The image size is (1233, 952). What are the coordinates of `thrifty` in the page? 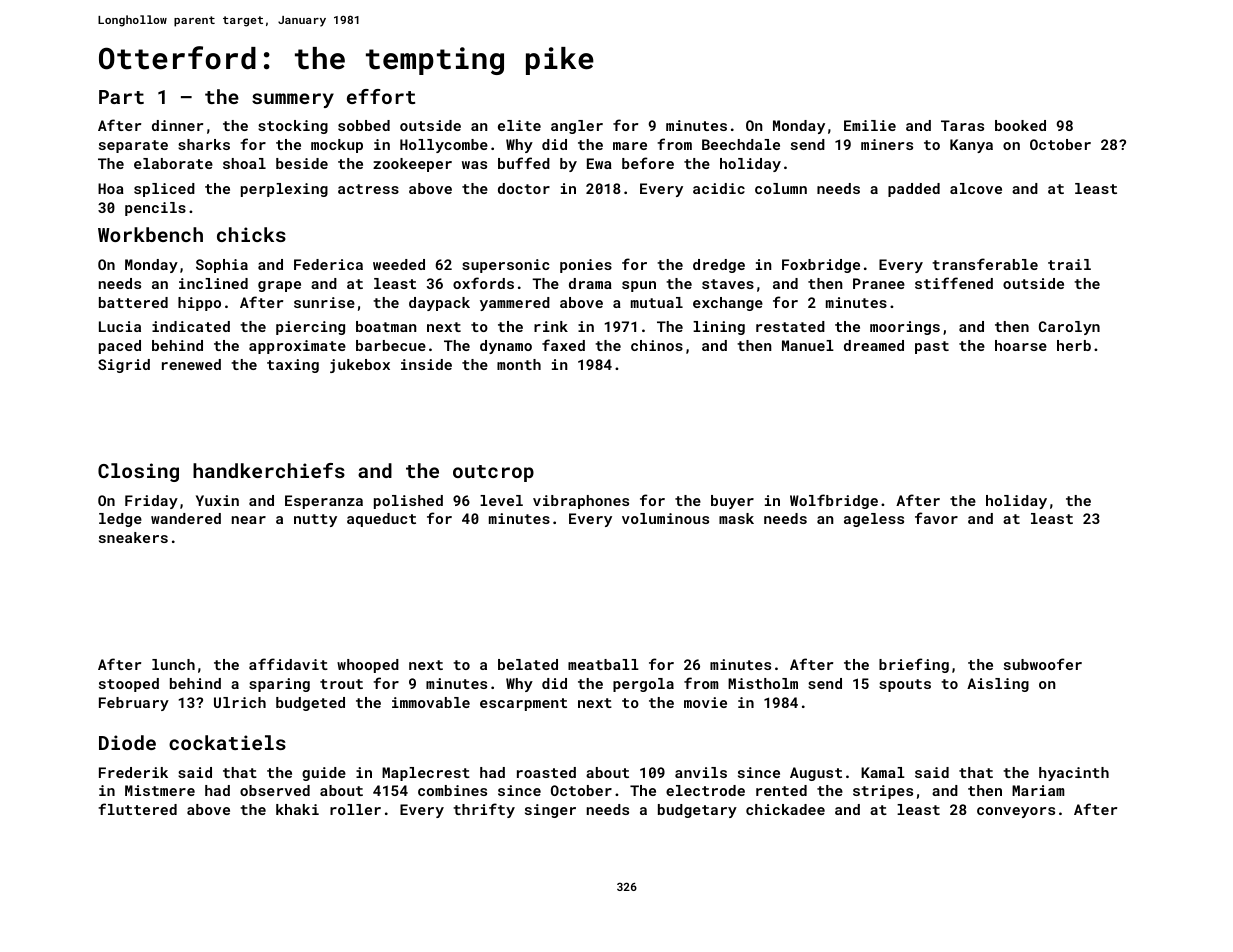 It's located at (484, 810).
